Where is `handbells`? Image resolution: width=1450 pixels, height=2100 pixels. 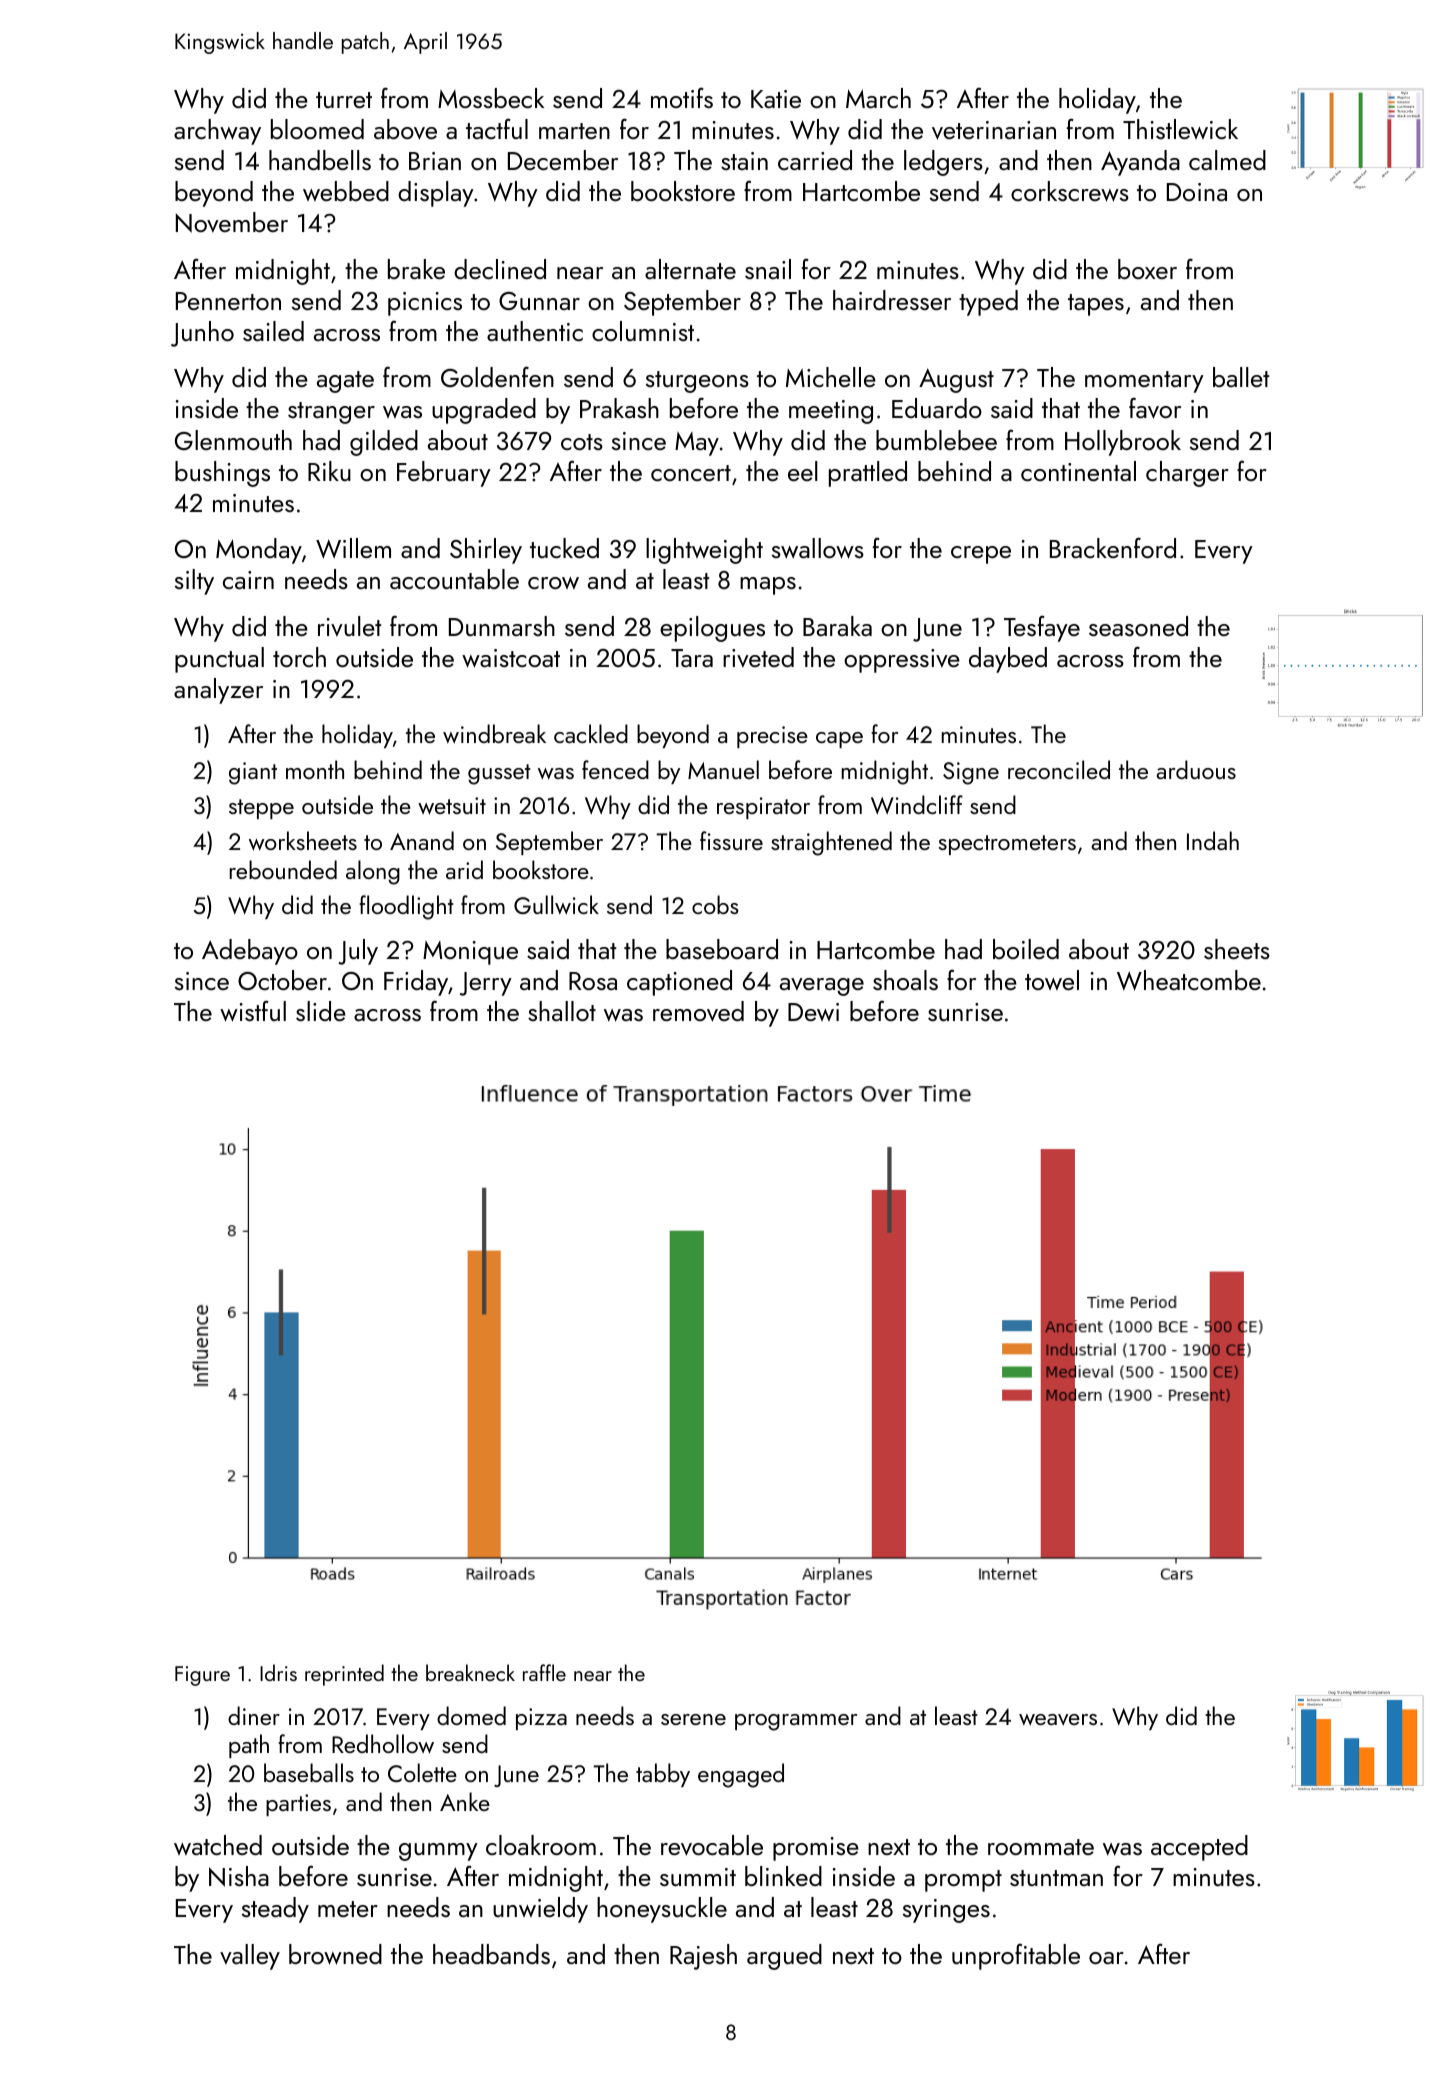 handbells is located at coordinates (320, 160).
